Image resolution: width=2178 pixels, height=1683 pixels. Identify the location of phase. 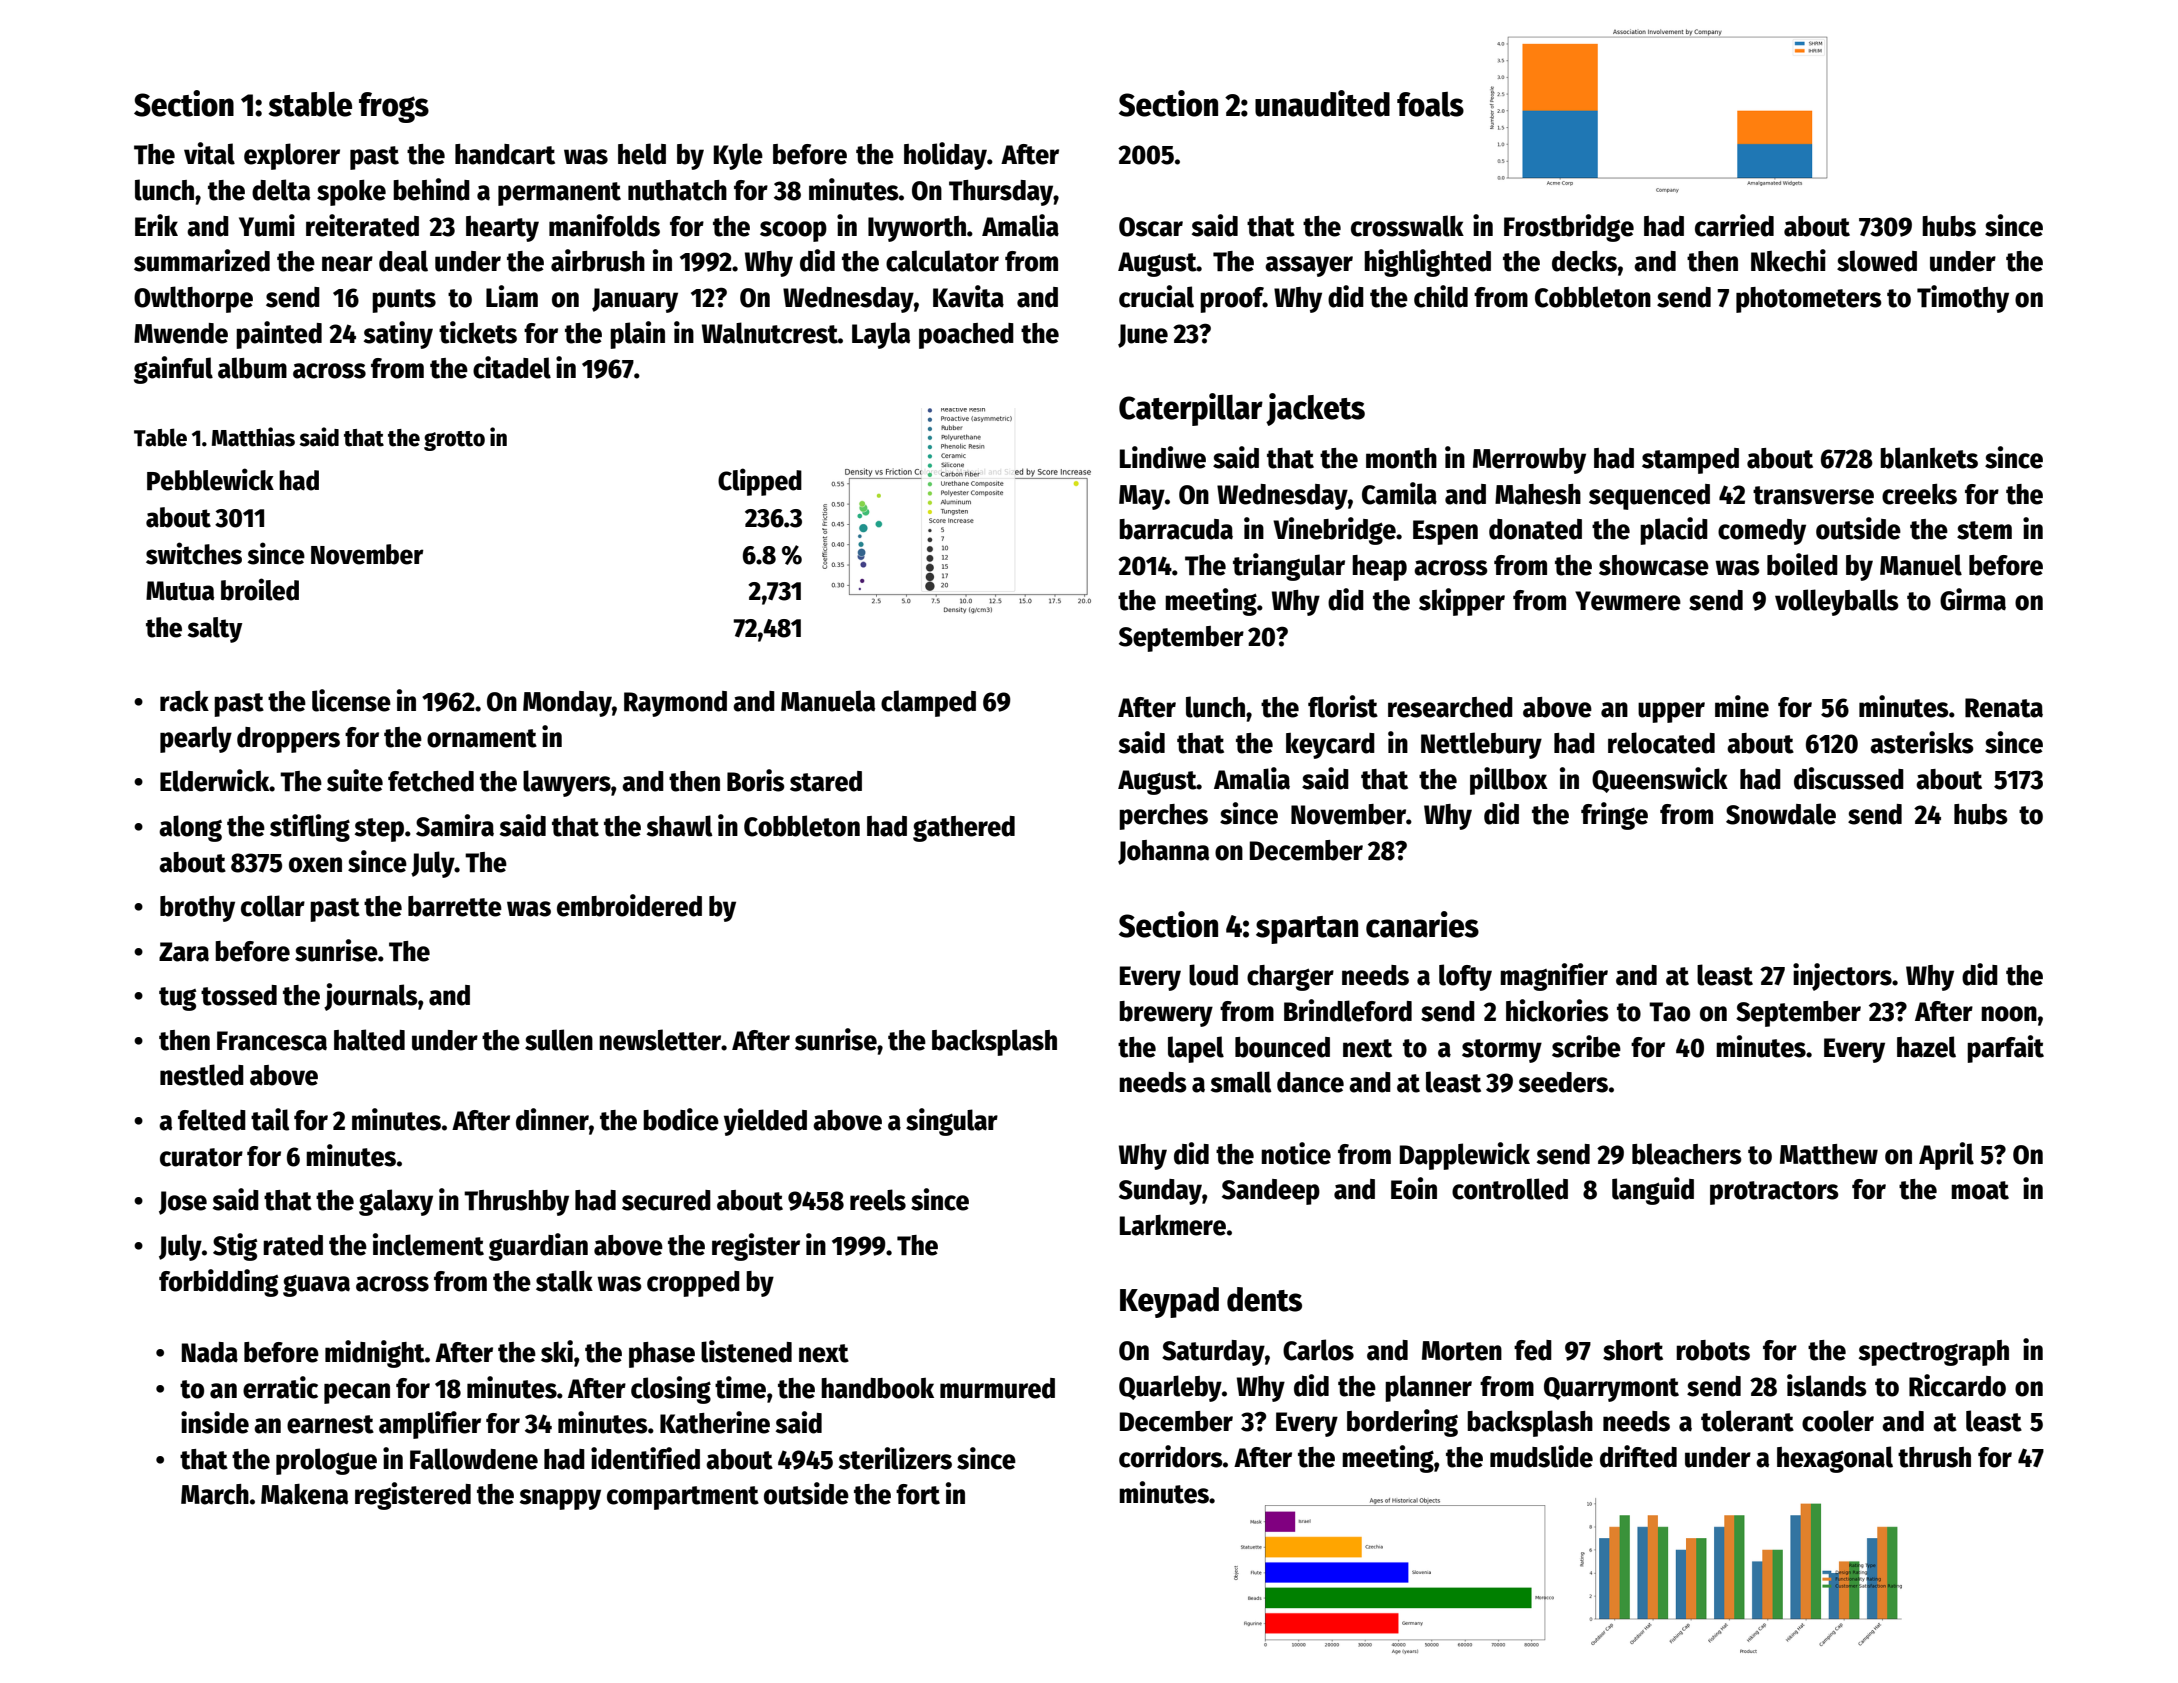
(662, 1355).
